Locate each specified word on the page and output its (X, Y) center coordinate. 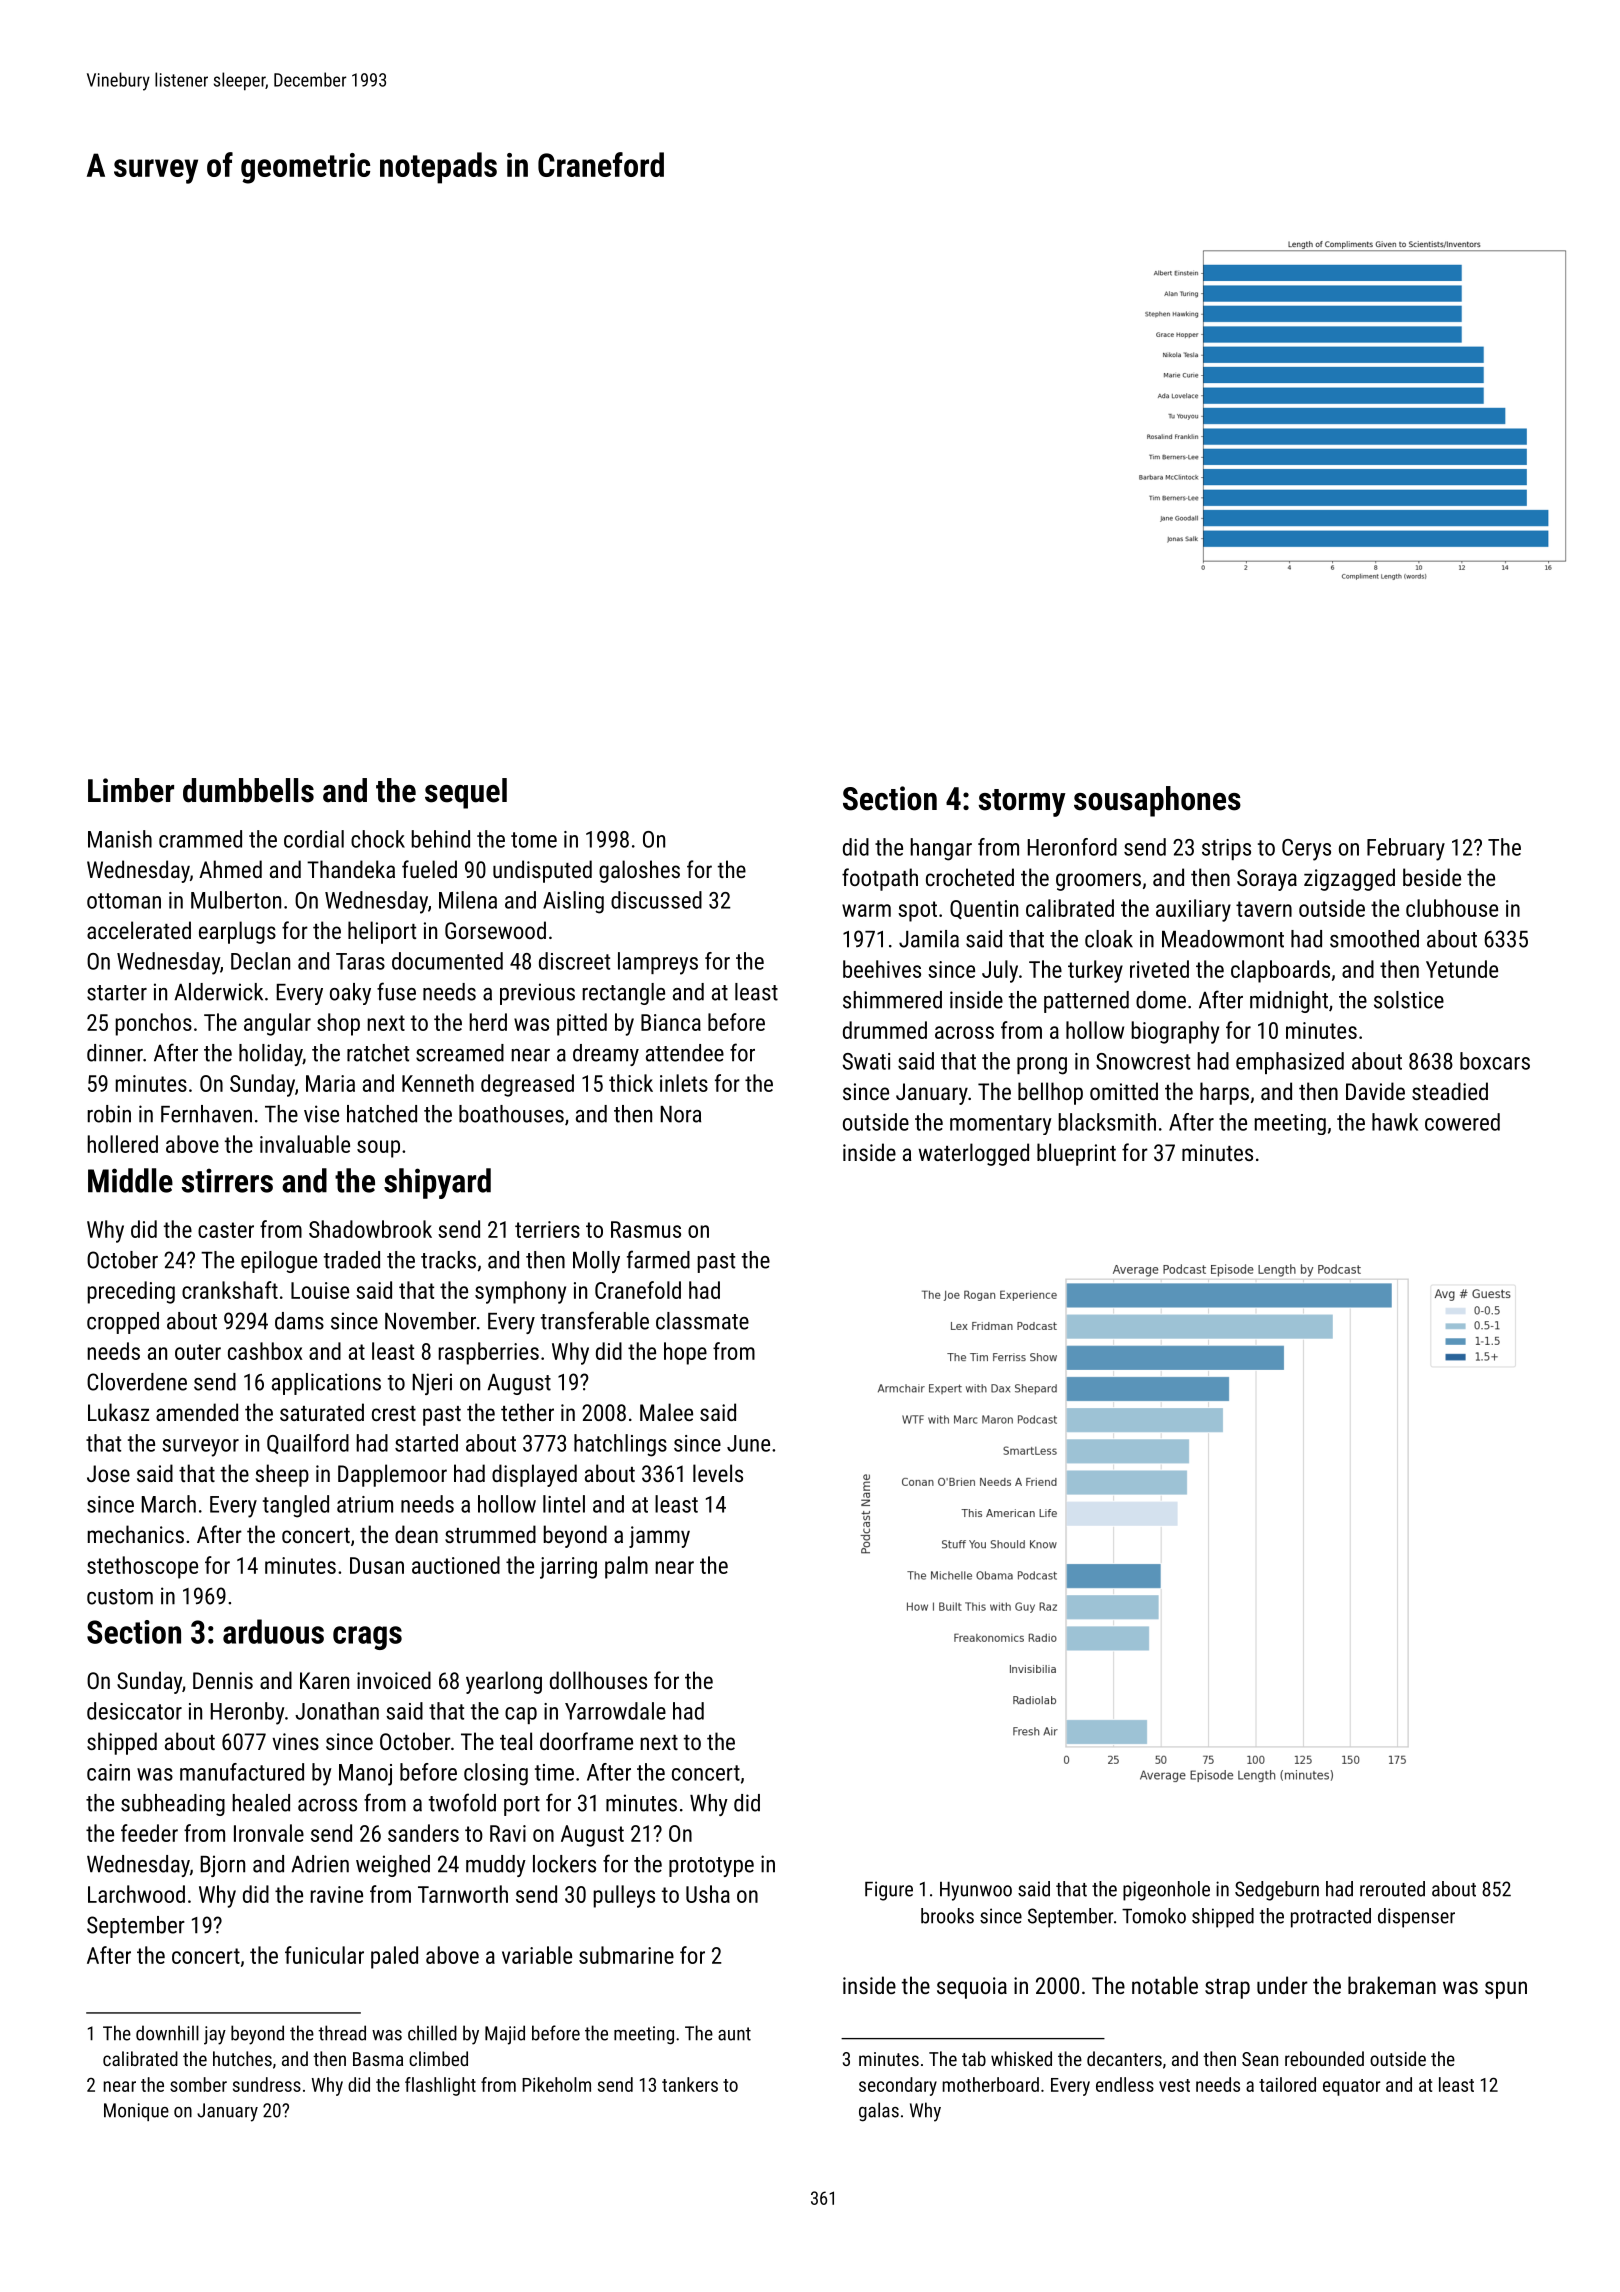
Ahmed (230, 869)
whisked (1021, 2058)
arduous (273, 1631)
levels (718, 1473)
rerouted (1392, 1889)
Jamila (929, 939)
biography (1175, 1032)
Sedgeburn (1277, 1891)
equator (1352, 2087)
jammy (659, 1537)
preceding (131, 1292)
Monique (136, 2112)
